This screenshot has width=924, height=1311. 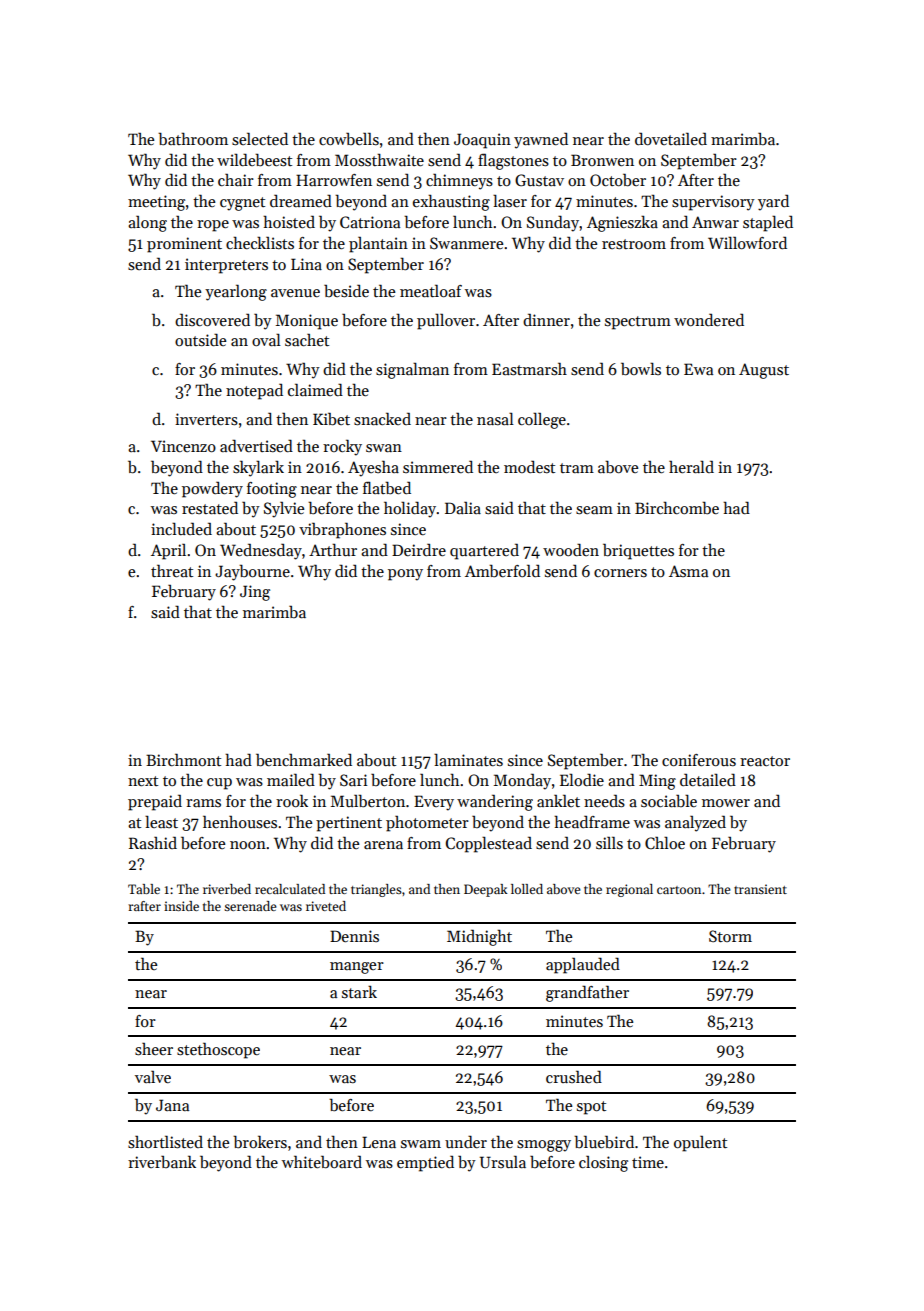 What do you see at coordinates (349, 138) in the screenshot?
I see `cowbells` at bounding box center [349, 138].
